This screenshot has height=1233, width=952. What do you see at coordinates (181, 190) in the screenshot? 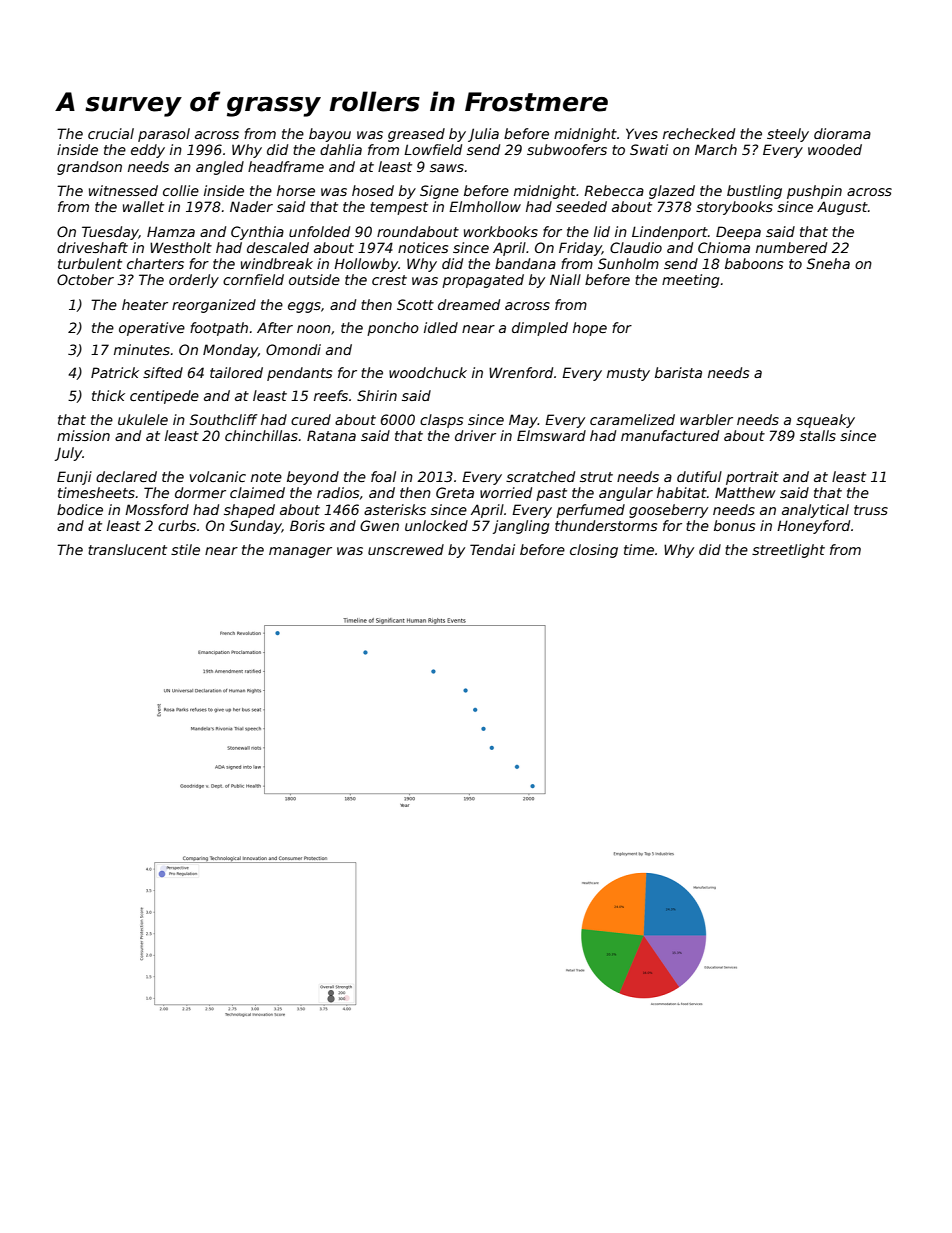
I see `collie` at bounding box center [181, 190].
